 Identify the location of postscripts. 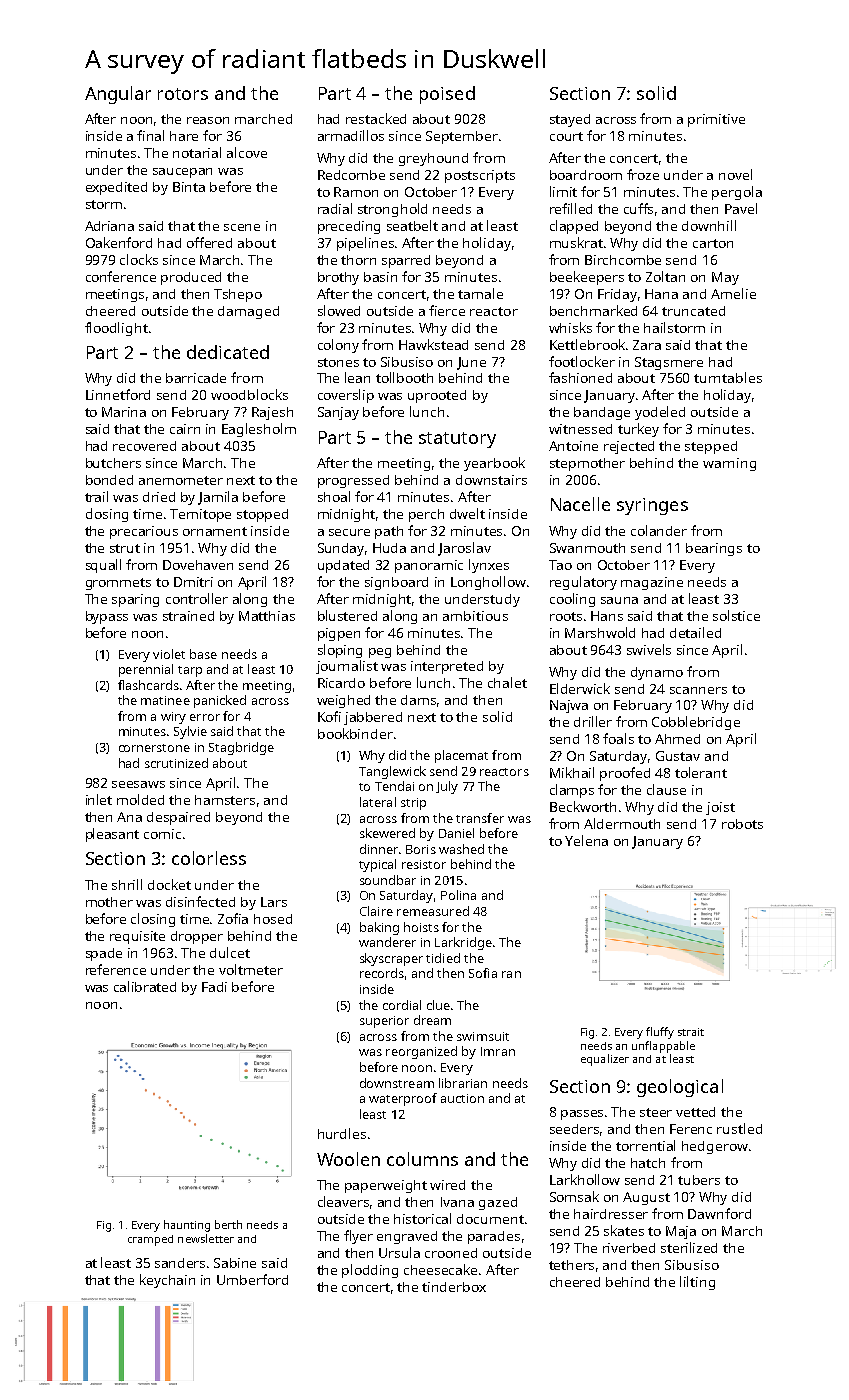
(480, 176).
